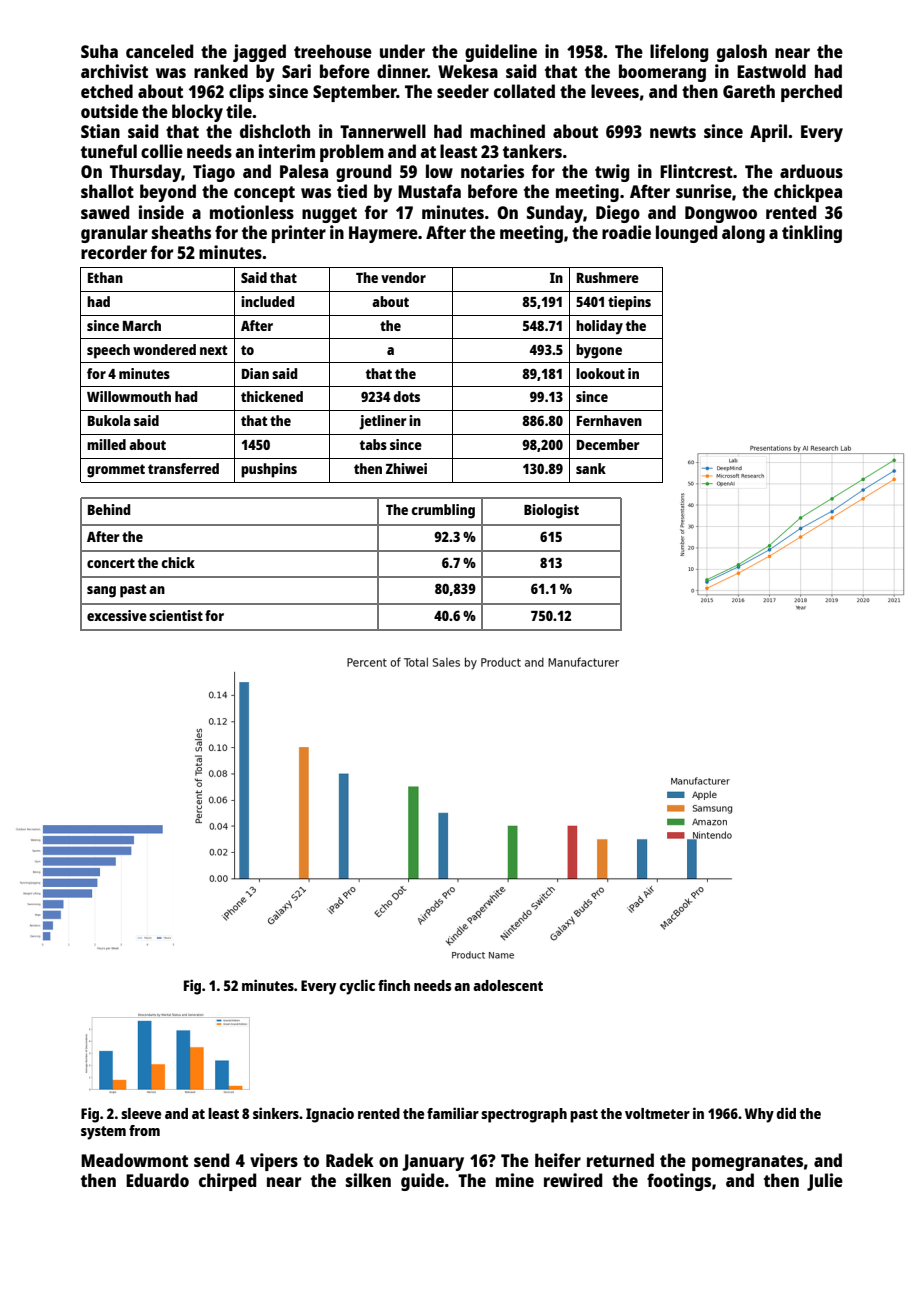  Describe the element at coordinates (679, 53) in the screenshot. I see `lifelong` at that location.
